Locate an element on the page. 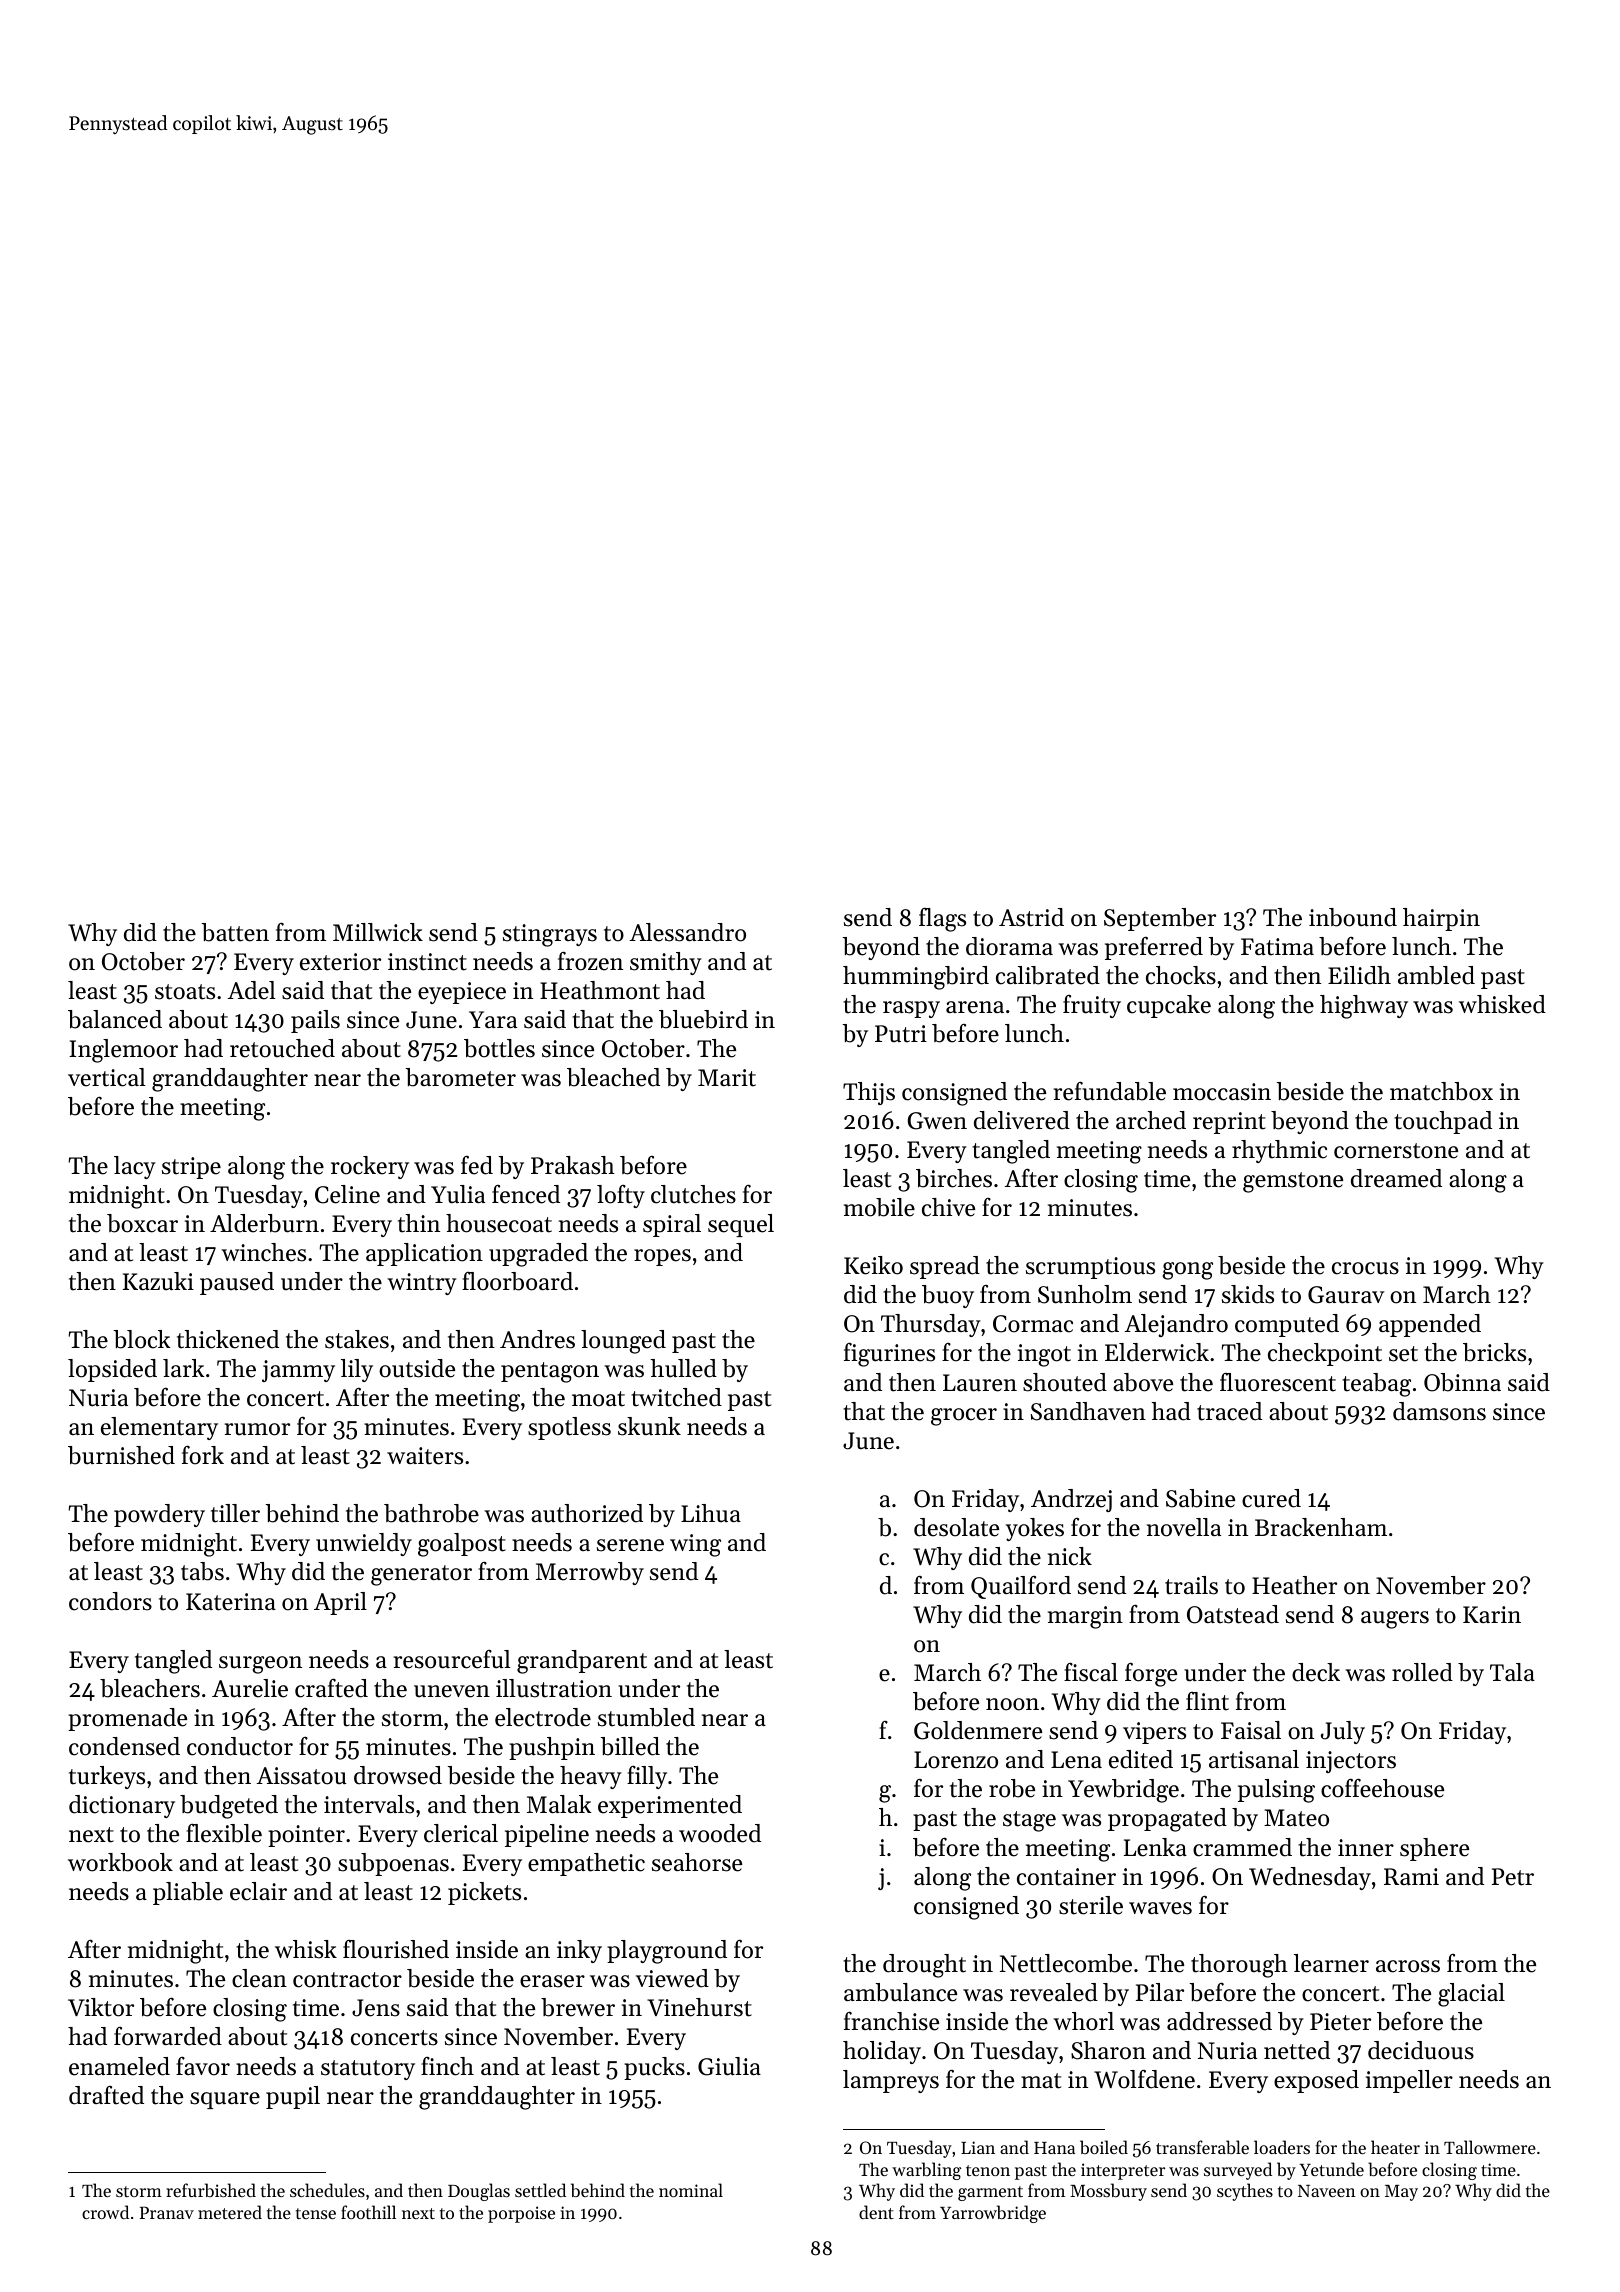  exterior is located at coordinates (340, 962).
